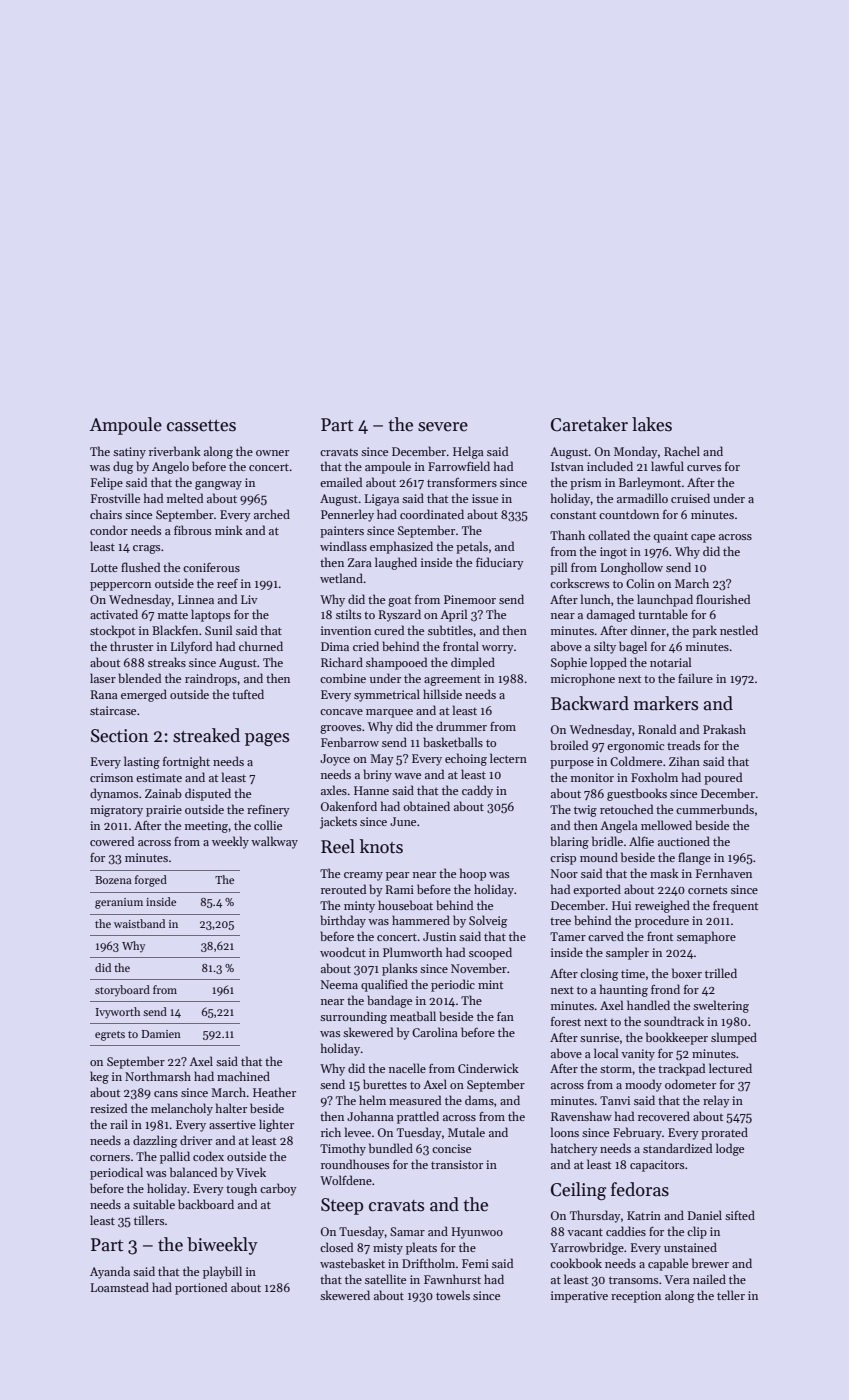 This document has width=849, height=1400. Describe the element at coordinates (139, 923) in the document. I see `waistband` at that location.
